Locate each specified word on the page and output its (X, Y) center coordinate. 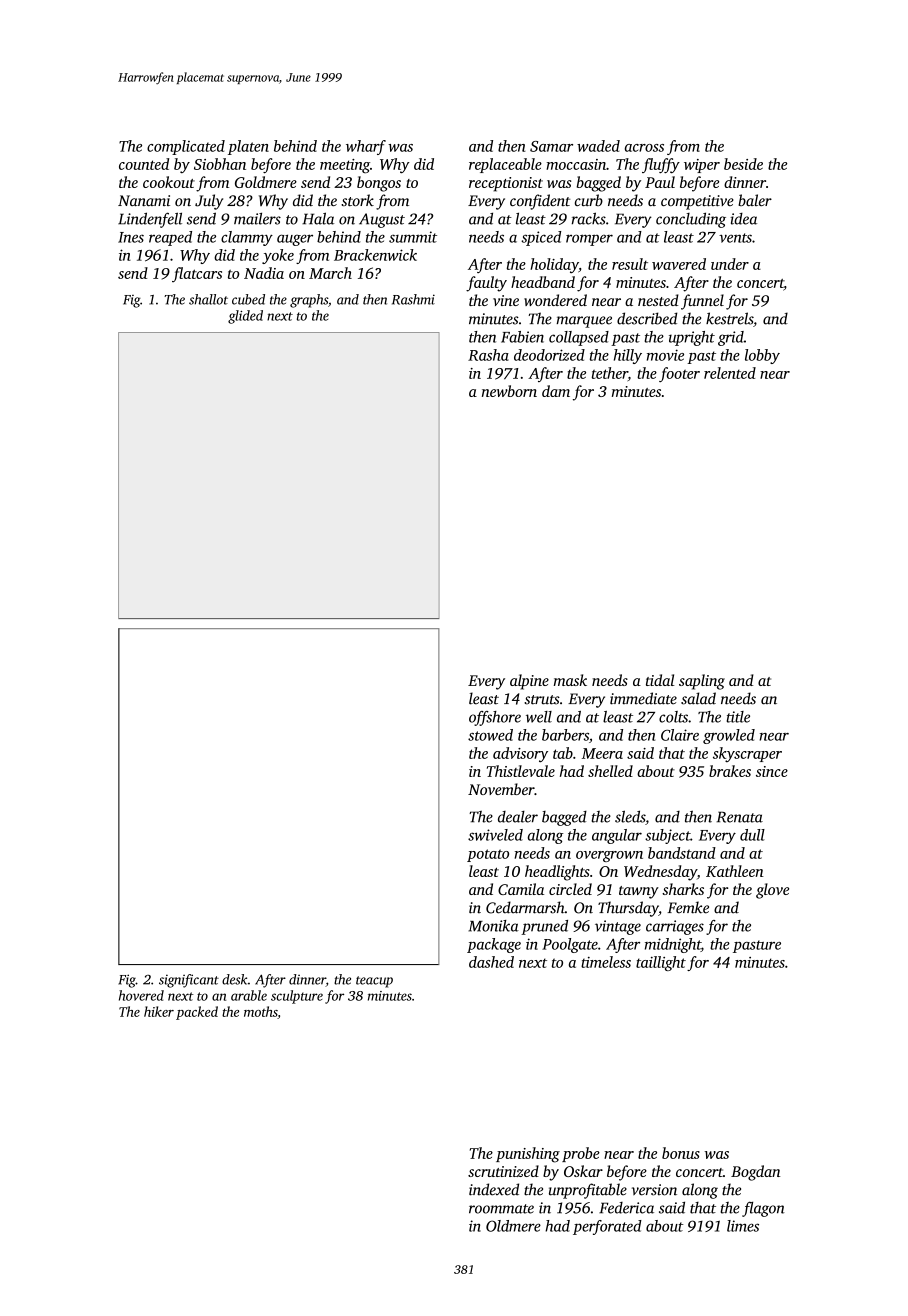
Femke (688, 907)
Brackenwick (375, 255)
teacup (374, 982)
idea (743, 219)
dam (556, 391)
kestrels (729, 318)
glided (245, 317)
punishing (528, 1155)
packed (197, 1013)
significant (189, 981)
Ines (131, 237)
